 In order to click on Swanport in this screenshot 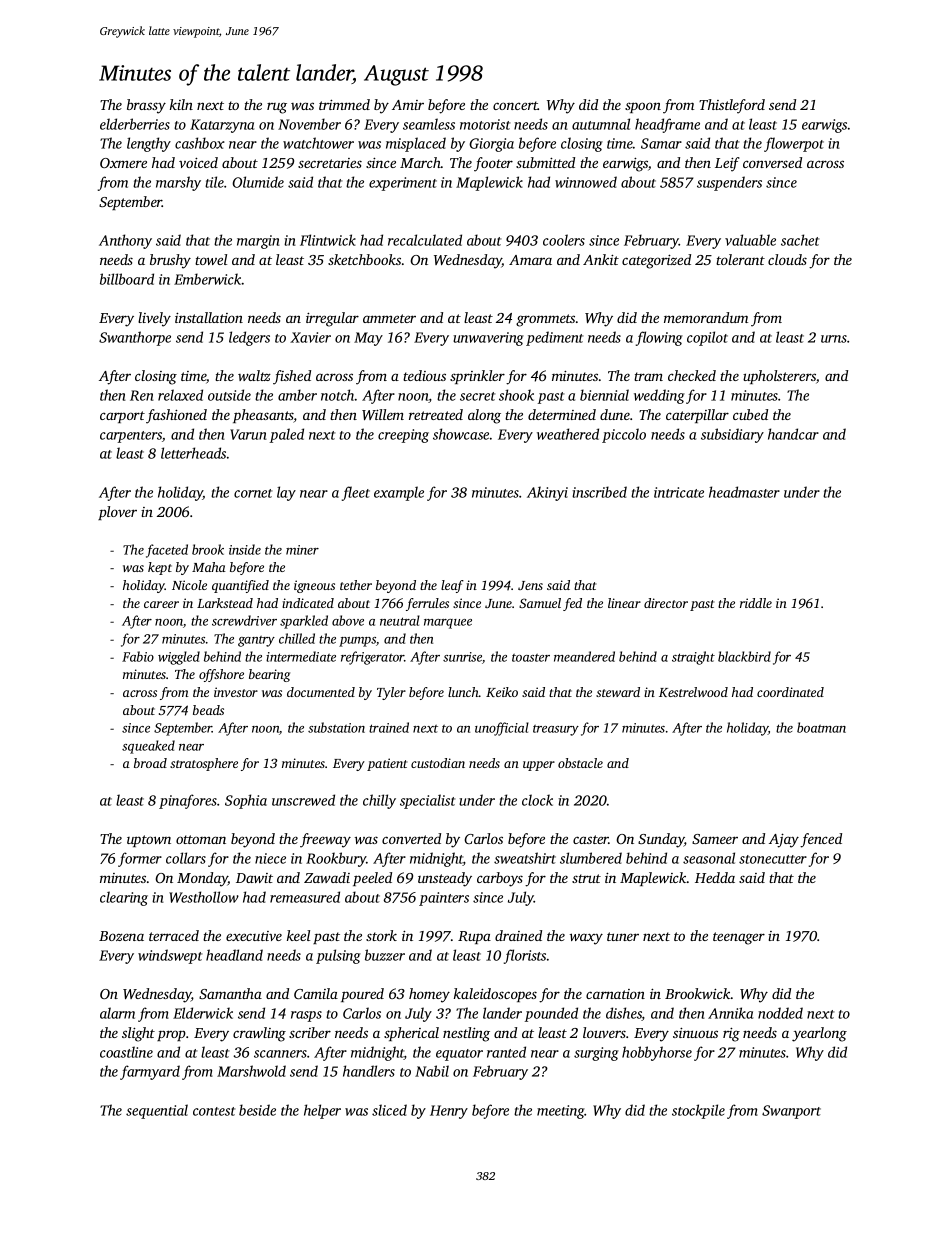, I will do `click(791, 1112)`.
